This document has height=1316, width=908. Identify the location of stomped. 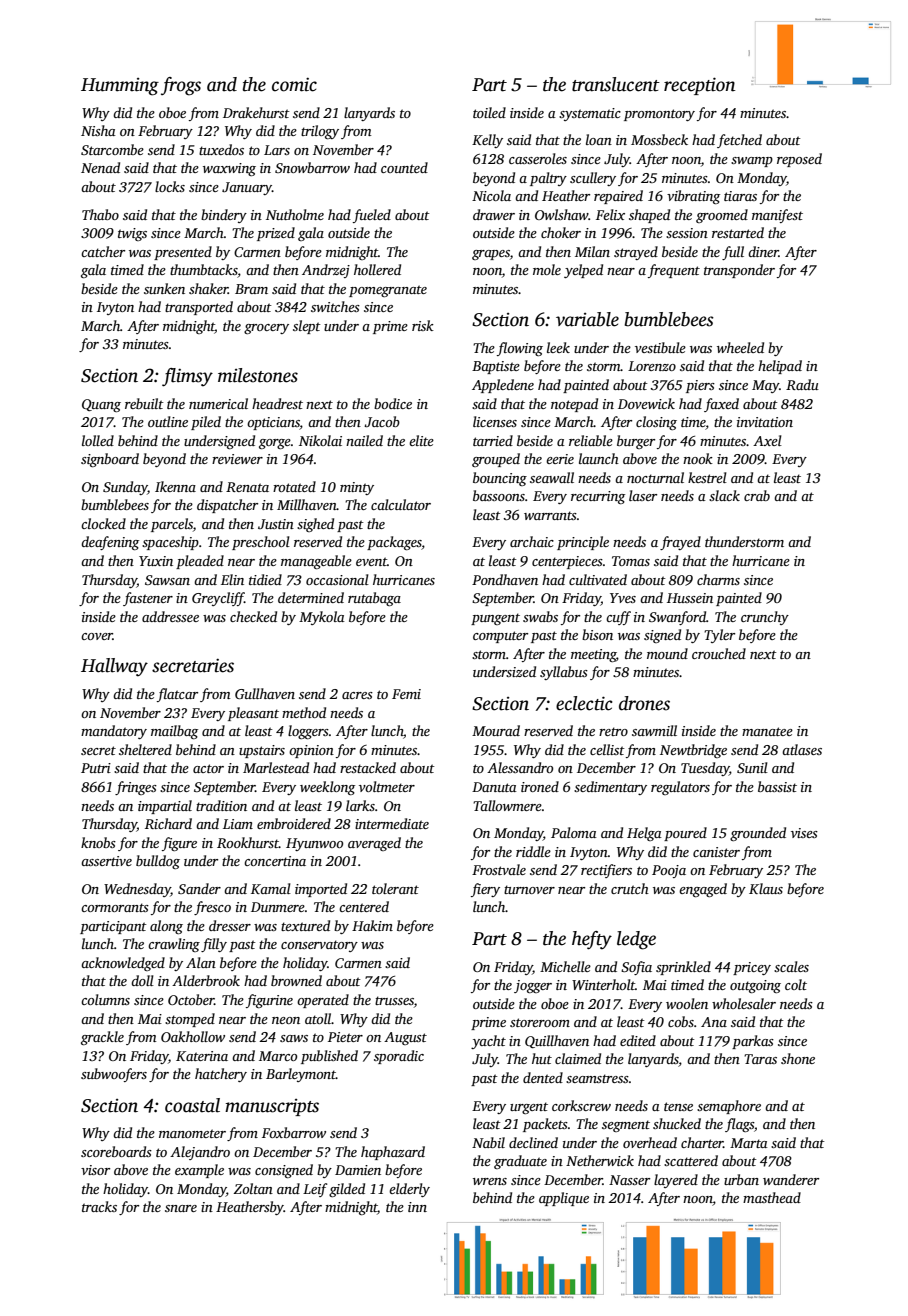
(190, 1020).
